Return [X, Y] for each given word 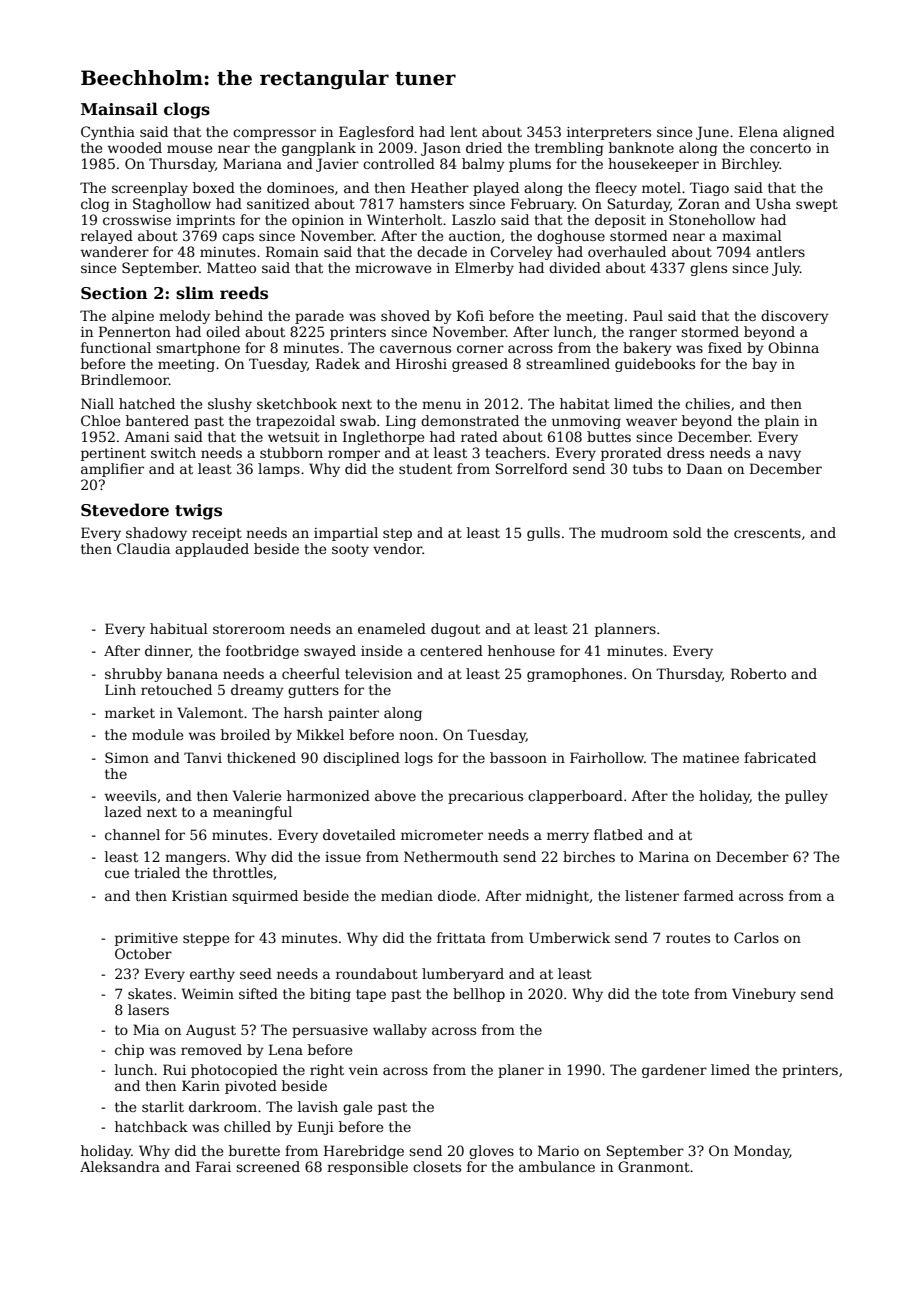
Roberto [758, 673]
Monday [762, 1152]
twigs [198, 512]
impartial [346, 534]
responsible [367, 1168]
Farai [213, 1166]
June [712, 133]
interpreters [609, 133]
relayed [107, 237]
